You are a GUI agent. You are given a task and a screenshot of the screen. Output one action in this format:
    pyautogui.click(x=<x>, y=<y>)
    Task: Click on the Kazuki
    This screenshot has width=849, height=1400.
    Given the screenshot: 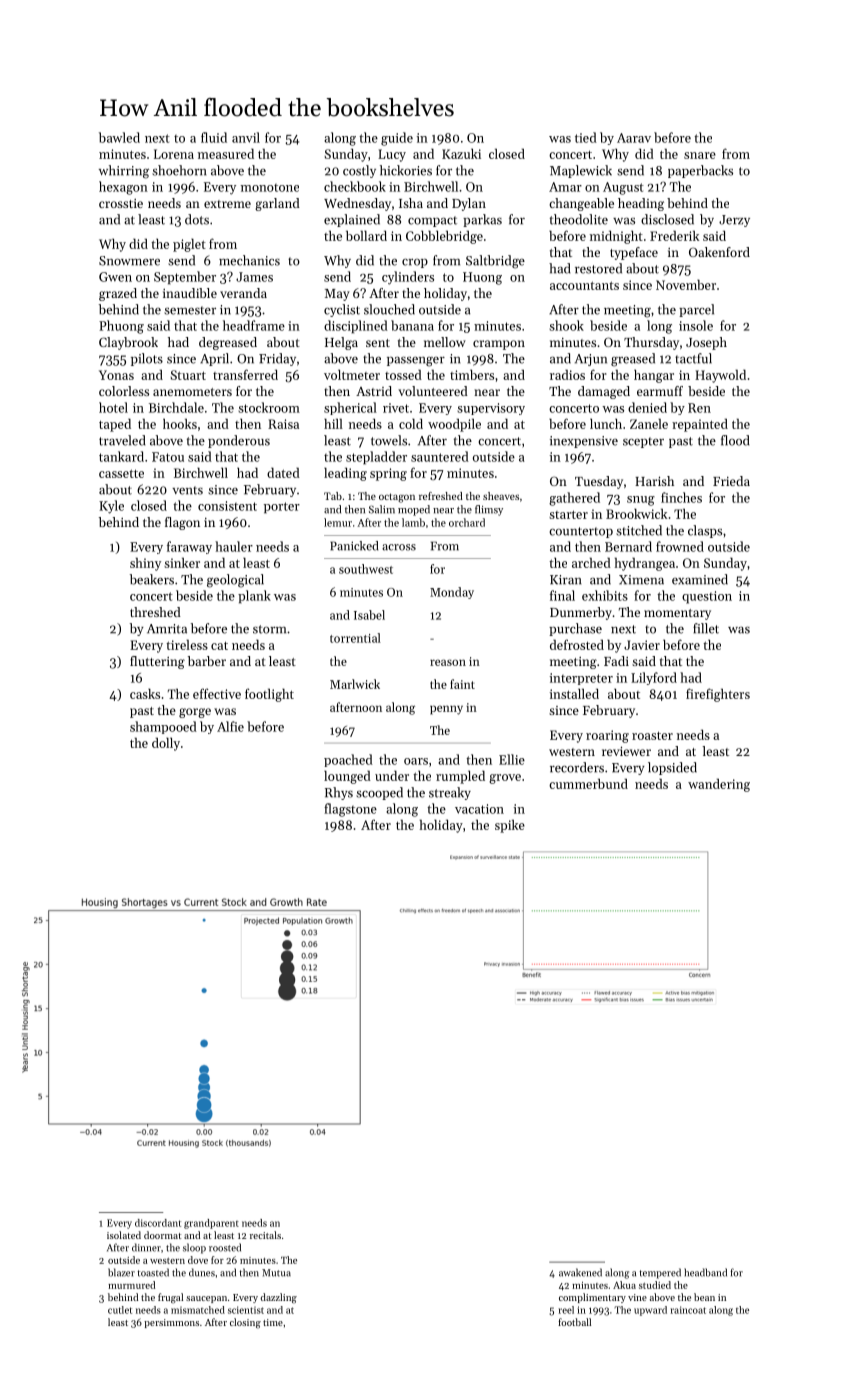 What is the action you would take?
    pyautogui.click(x=461, y=153)
